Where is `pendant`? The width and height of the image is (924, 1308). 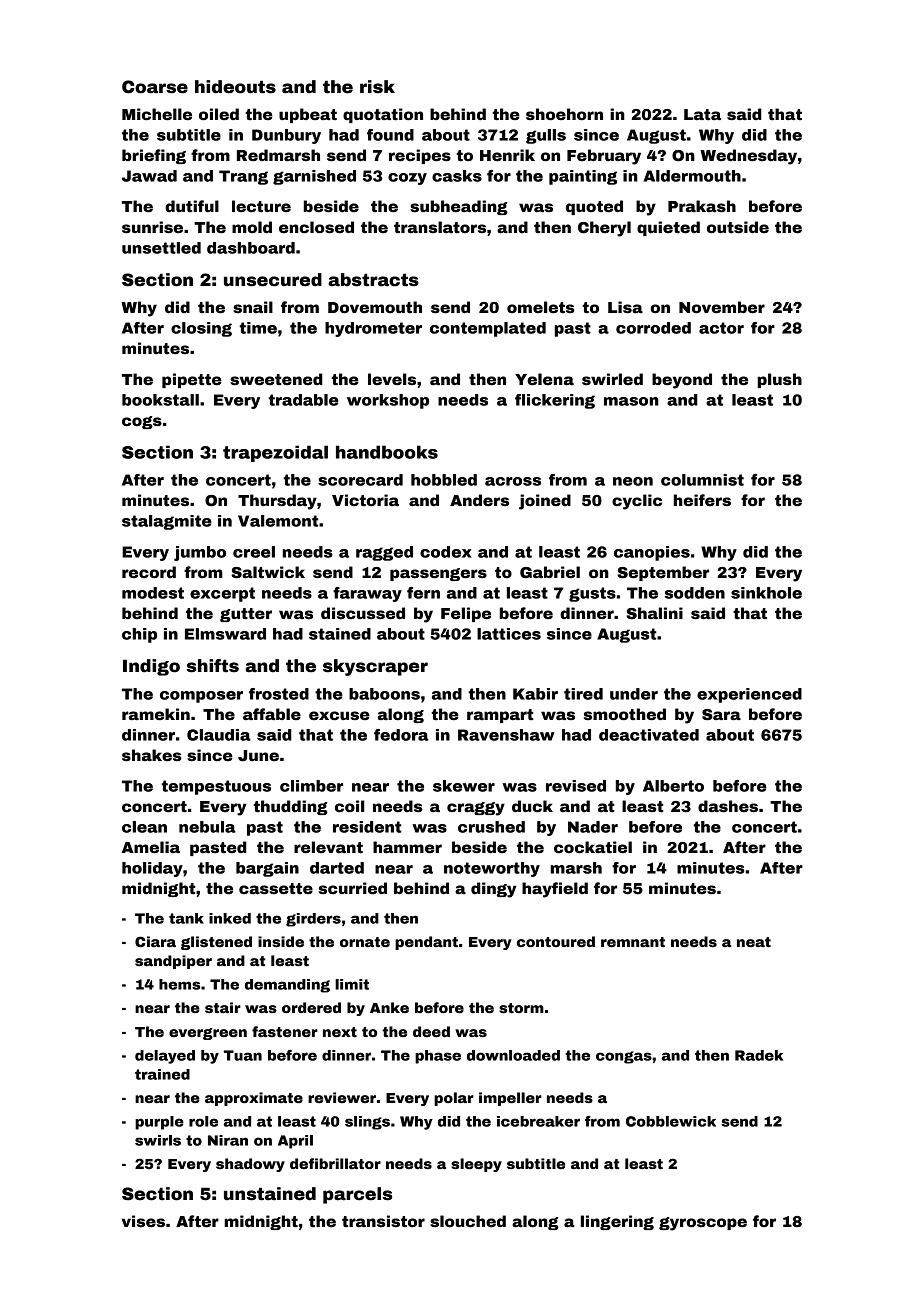
pendant is located at coordinates (426, 943).
